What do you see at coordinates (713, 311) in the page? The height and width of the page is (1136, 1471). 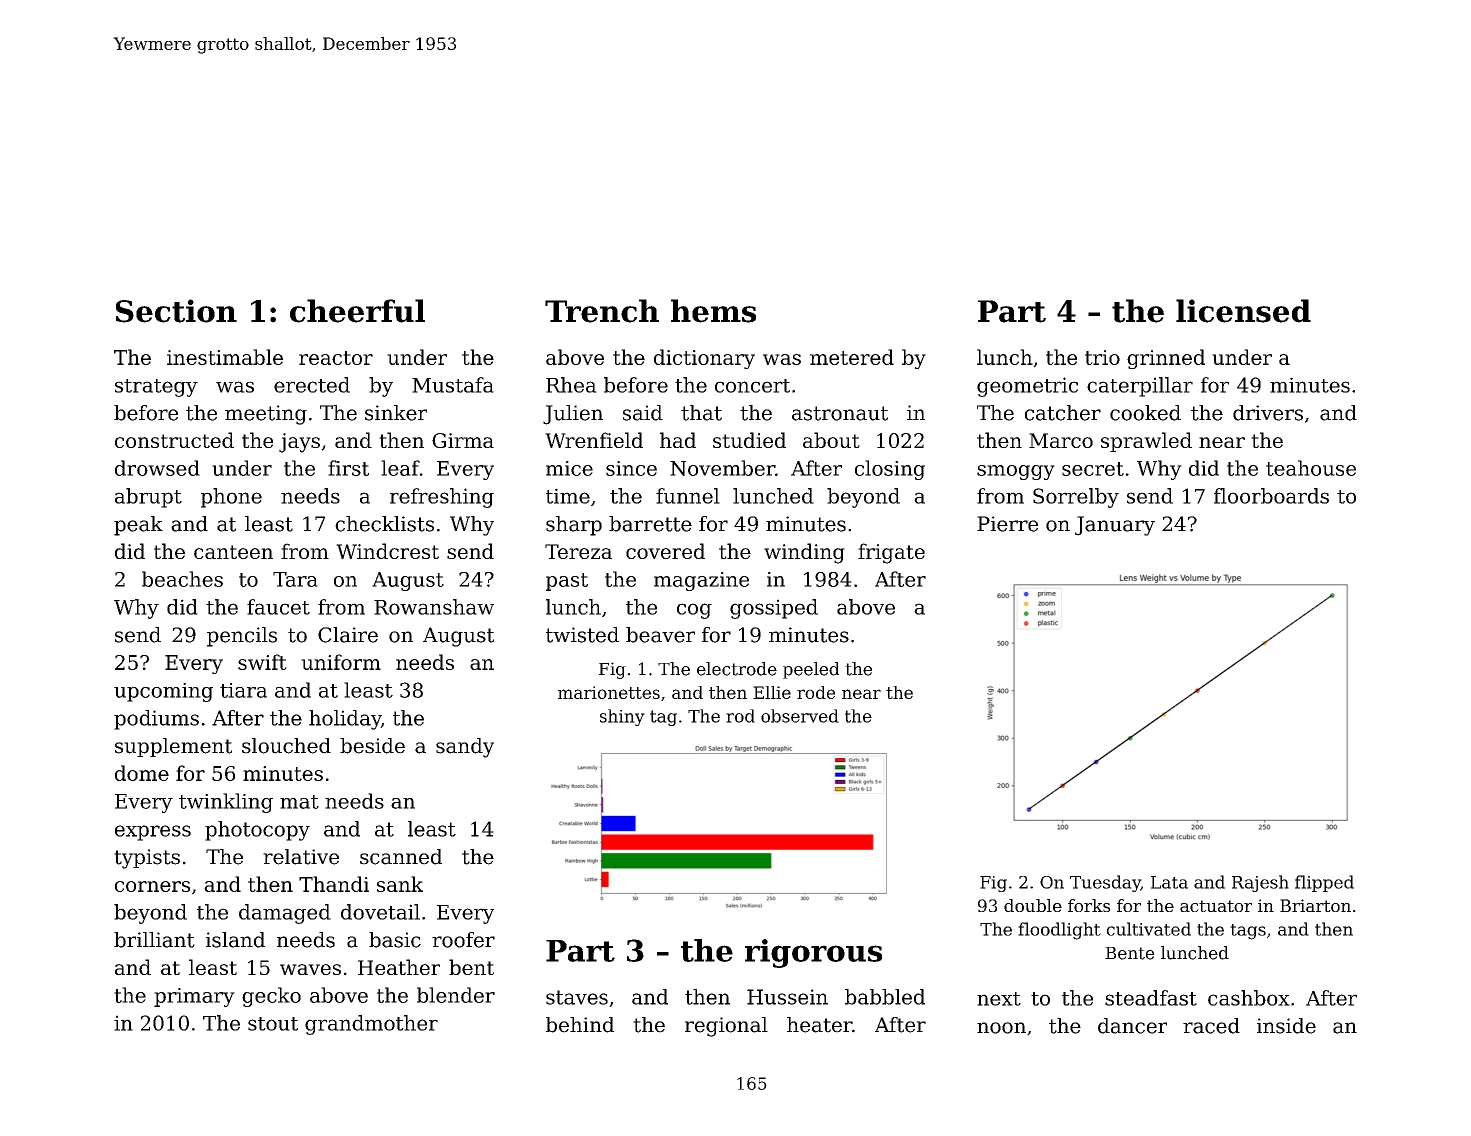 I see `hems` at bounding box center [713, 311].
